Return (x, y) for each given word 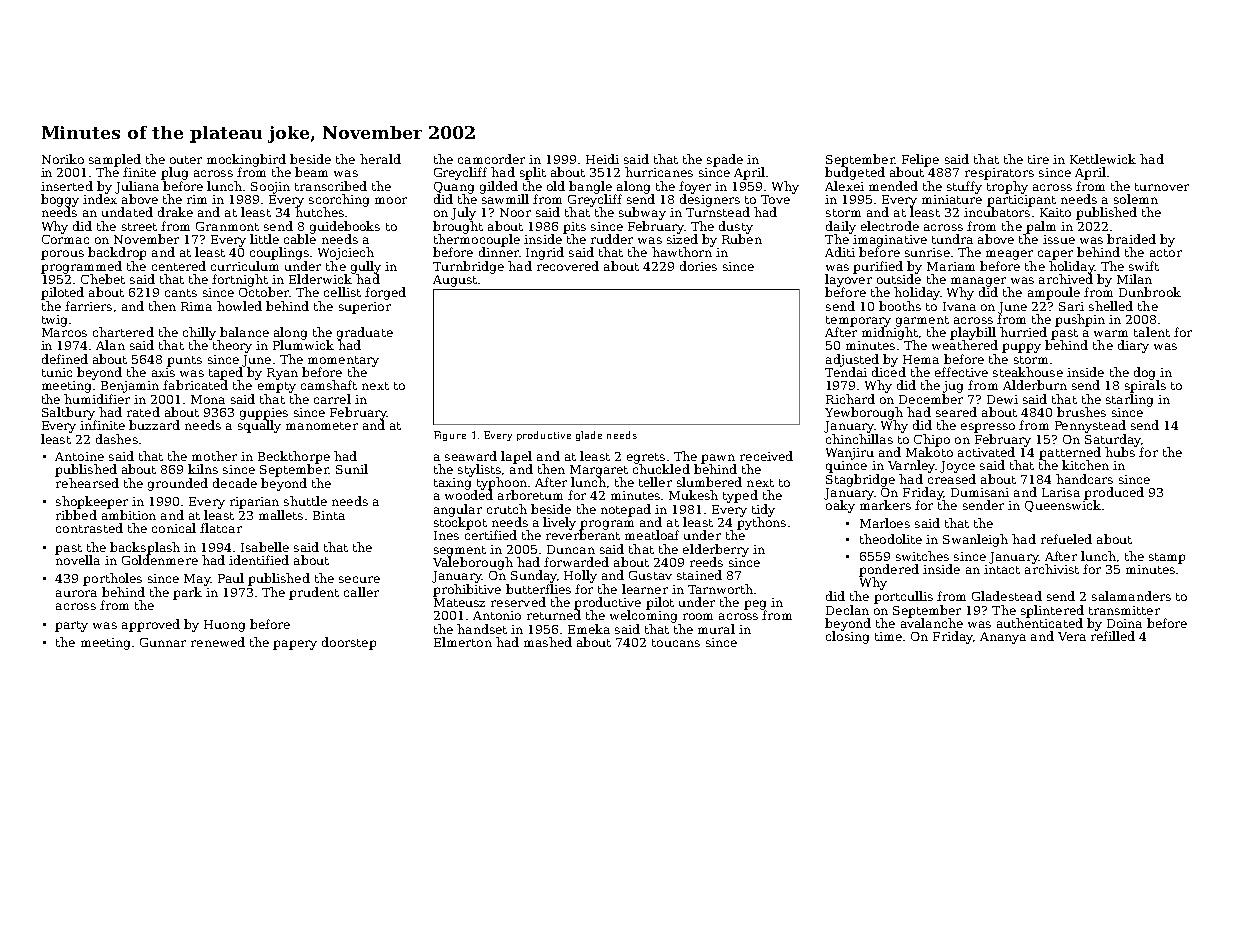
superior (365, 308)
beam (311, 172)
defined (65, 359)
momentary (343, 361)
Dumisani (980, 492)
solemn (1136, 199)
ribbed (76, 515)
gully (366, 267)
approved (151, 625)
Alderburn (1035, 385)
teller (655, 482)
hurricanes (659, 172)
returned (554, 615)
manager (978, 282)
